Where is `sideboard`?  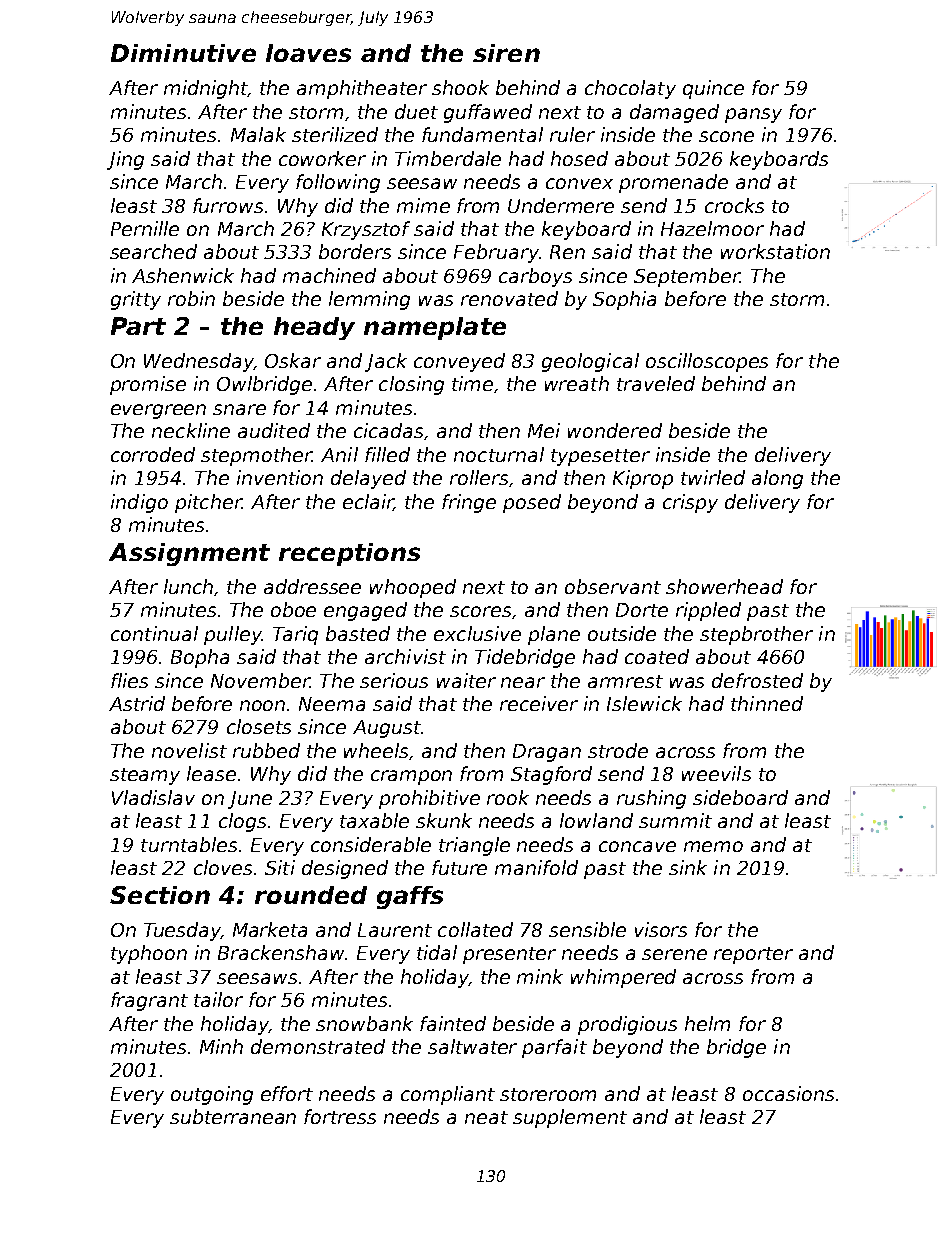
sideboard is located at coordinates (740, 797).
